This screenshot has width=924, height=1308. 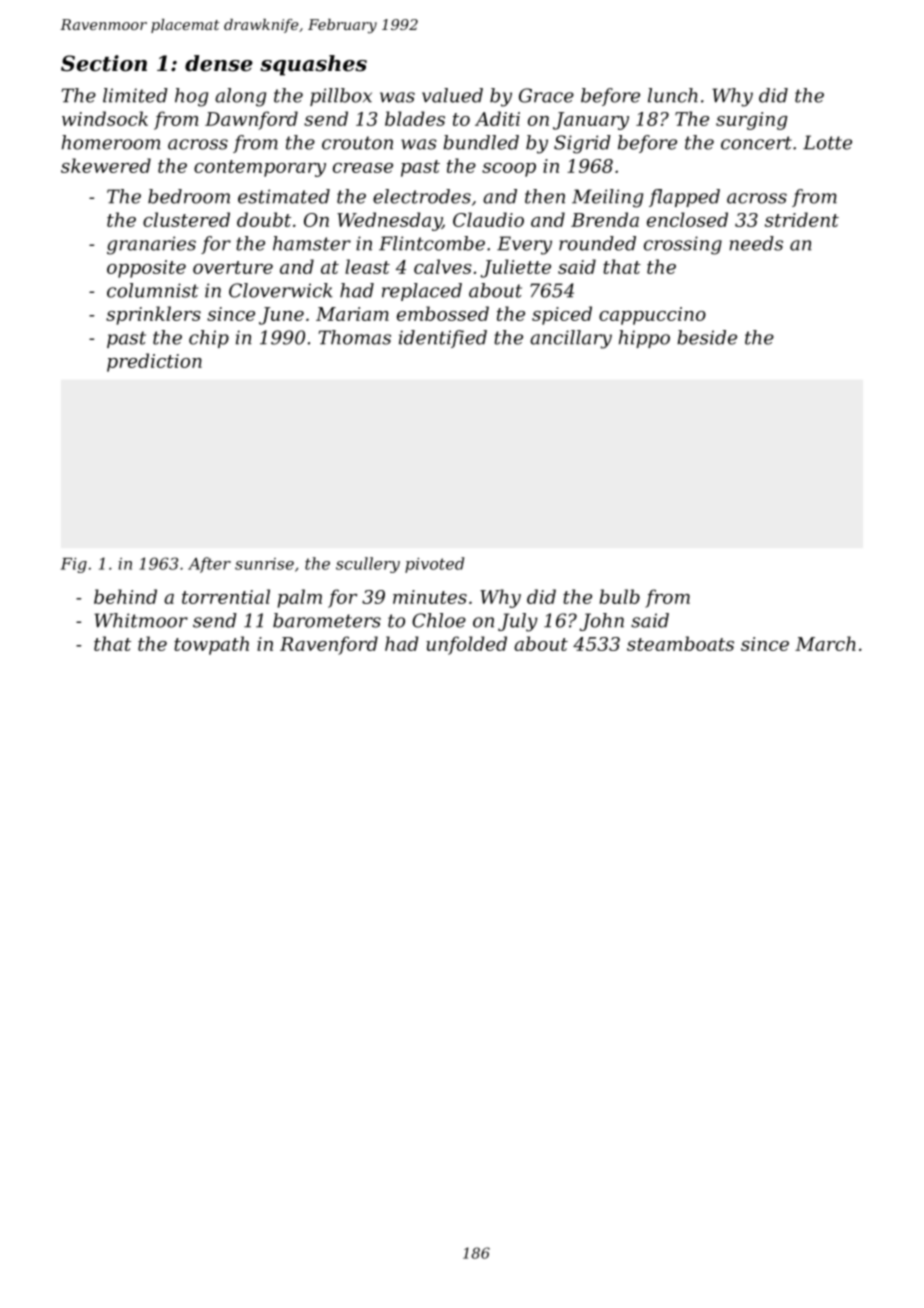 I want to click on March, so click(x=825, y=643).
